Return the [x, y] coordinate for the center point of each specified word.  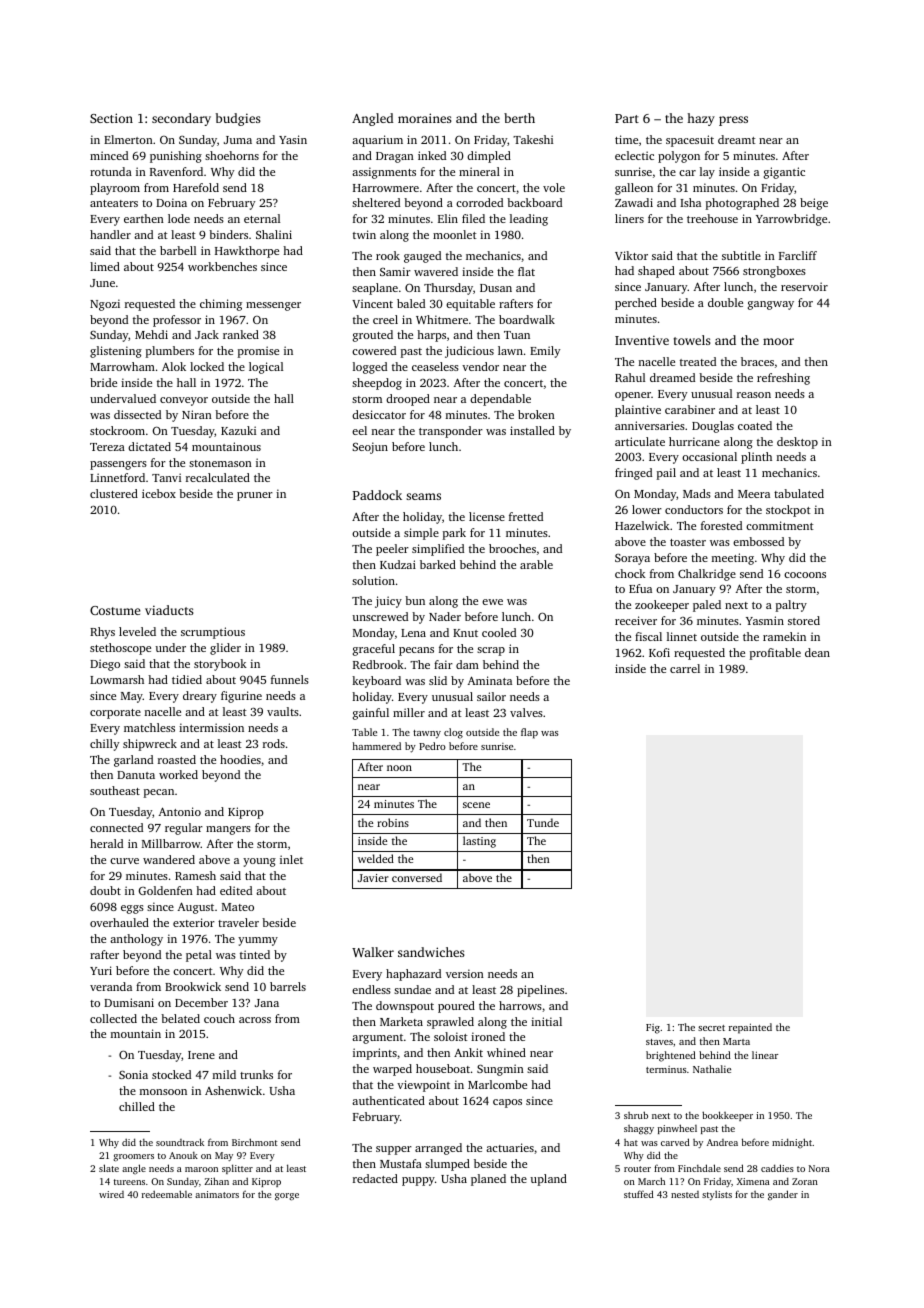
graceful [374, 650]
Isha [690, 202]
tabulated [799, 493]
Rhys [102, 633]
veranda [111, 986]
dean [817, 652]
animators [217, 1194]
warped [392, 1070]
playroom [115, 189]
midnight [792, 1143]
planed [488, 1180]
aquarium [377, 141]
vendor [480, 366]
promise [258, 352]
